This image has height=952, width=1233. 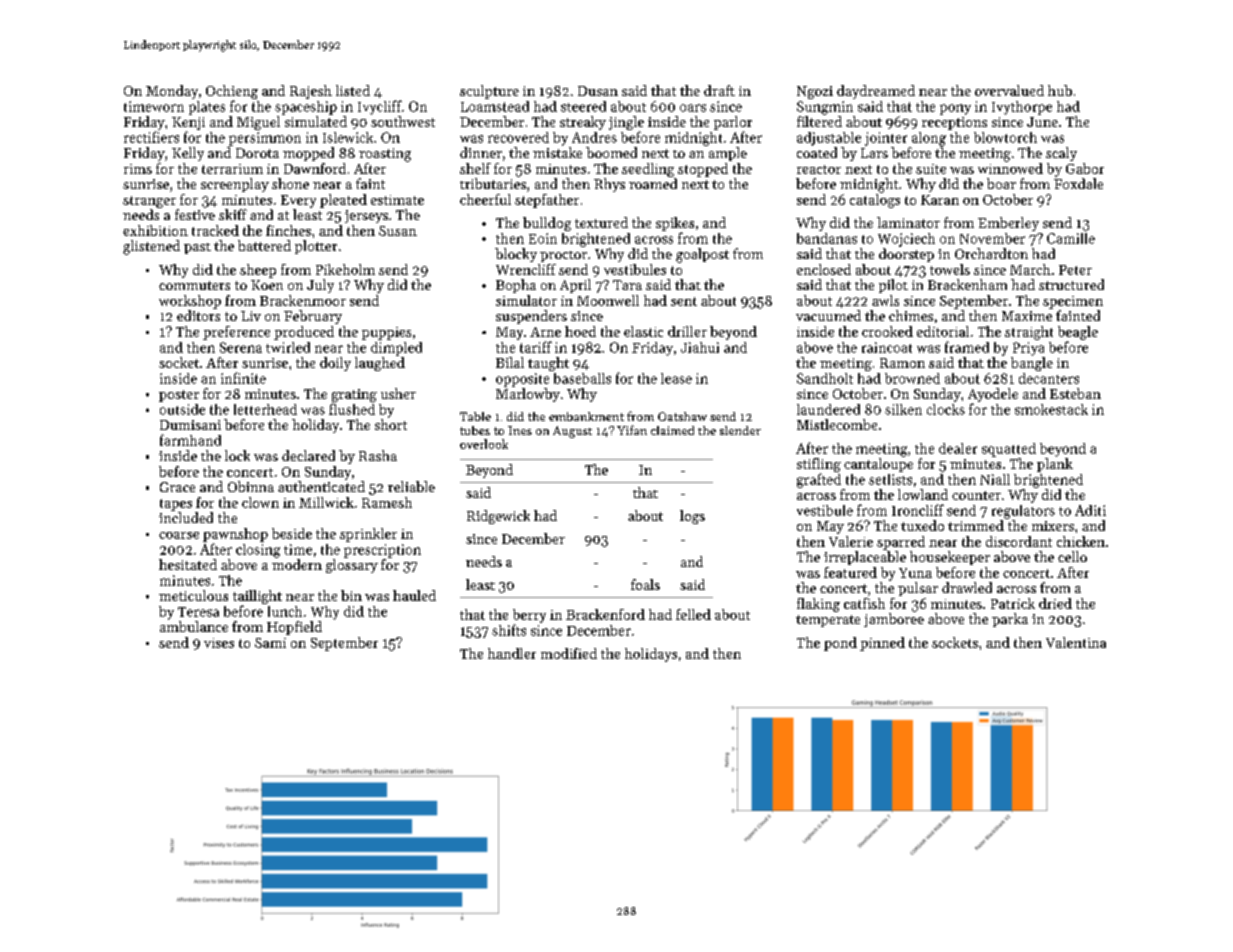 I want to click on infinite, so click(x=243, y=378).
